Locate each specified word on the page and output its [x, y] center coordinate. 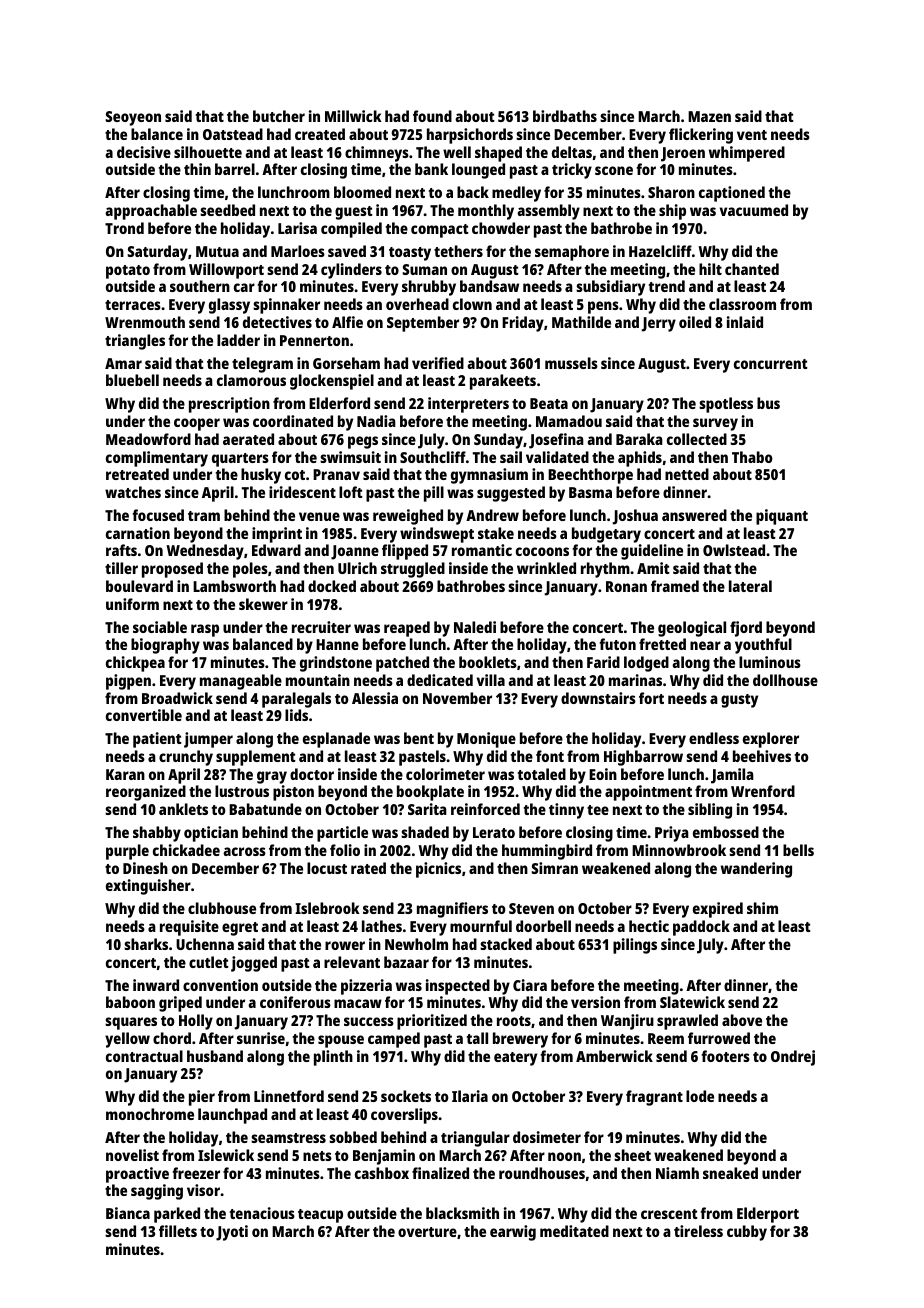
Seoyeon [133, 118]
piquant [782, 517]
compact [440, 231]
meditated [574, 1231]
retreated [137, 474]
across [244, 851]
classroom [742, 304]
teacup [320, 1216]
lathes [382, 926]
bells [798, 850]
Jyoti [232, 1233]
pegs [363, 442]
